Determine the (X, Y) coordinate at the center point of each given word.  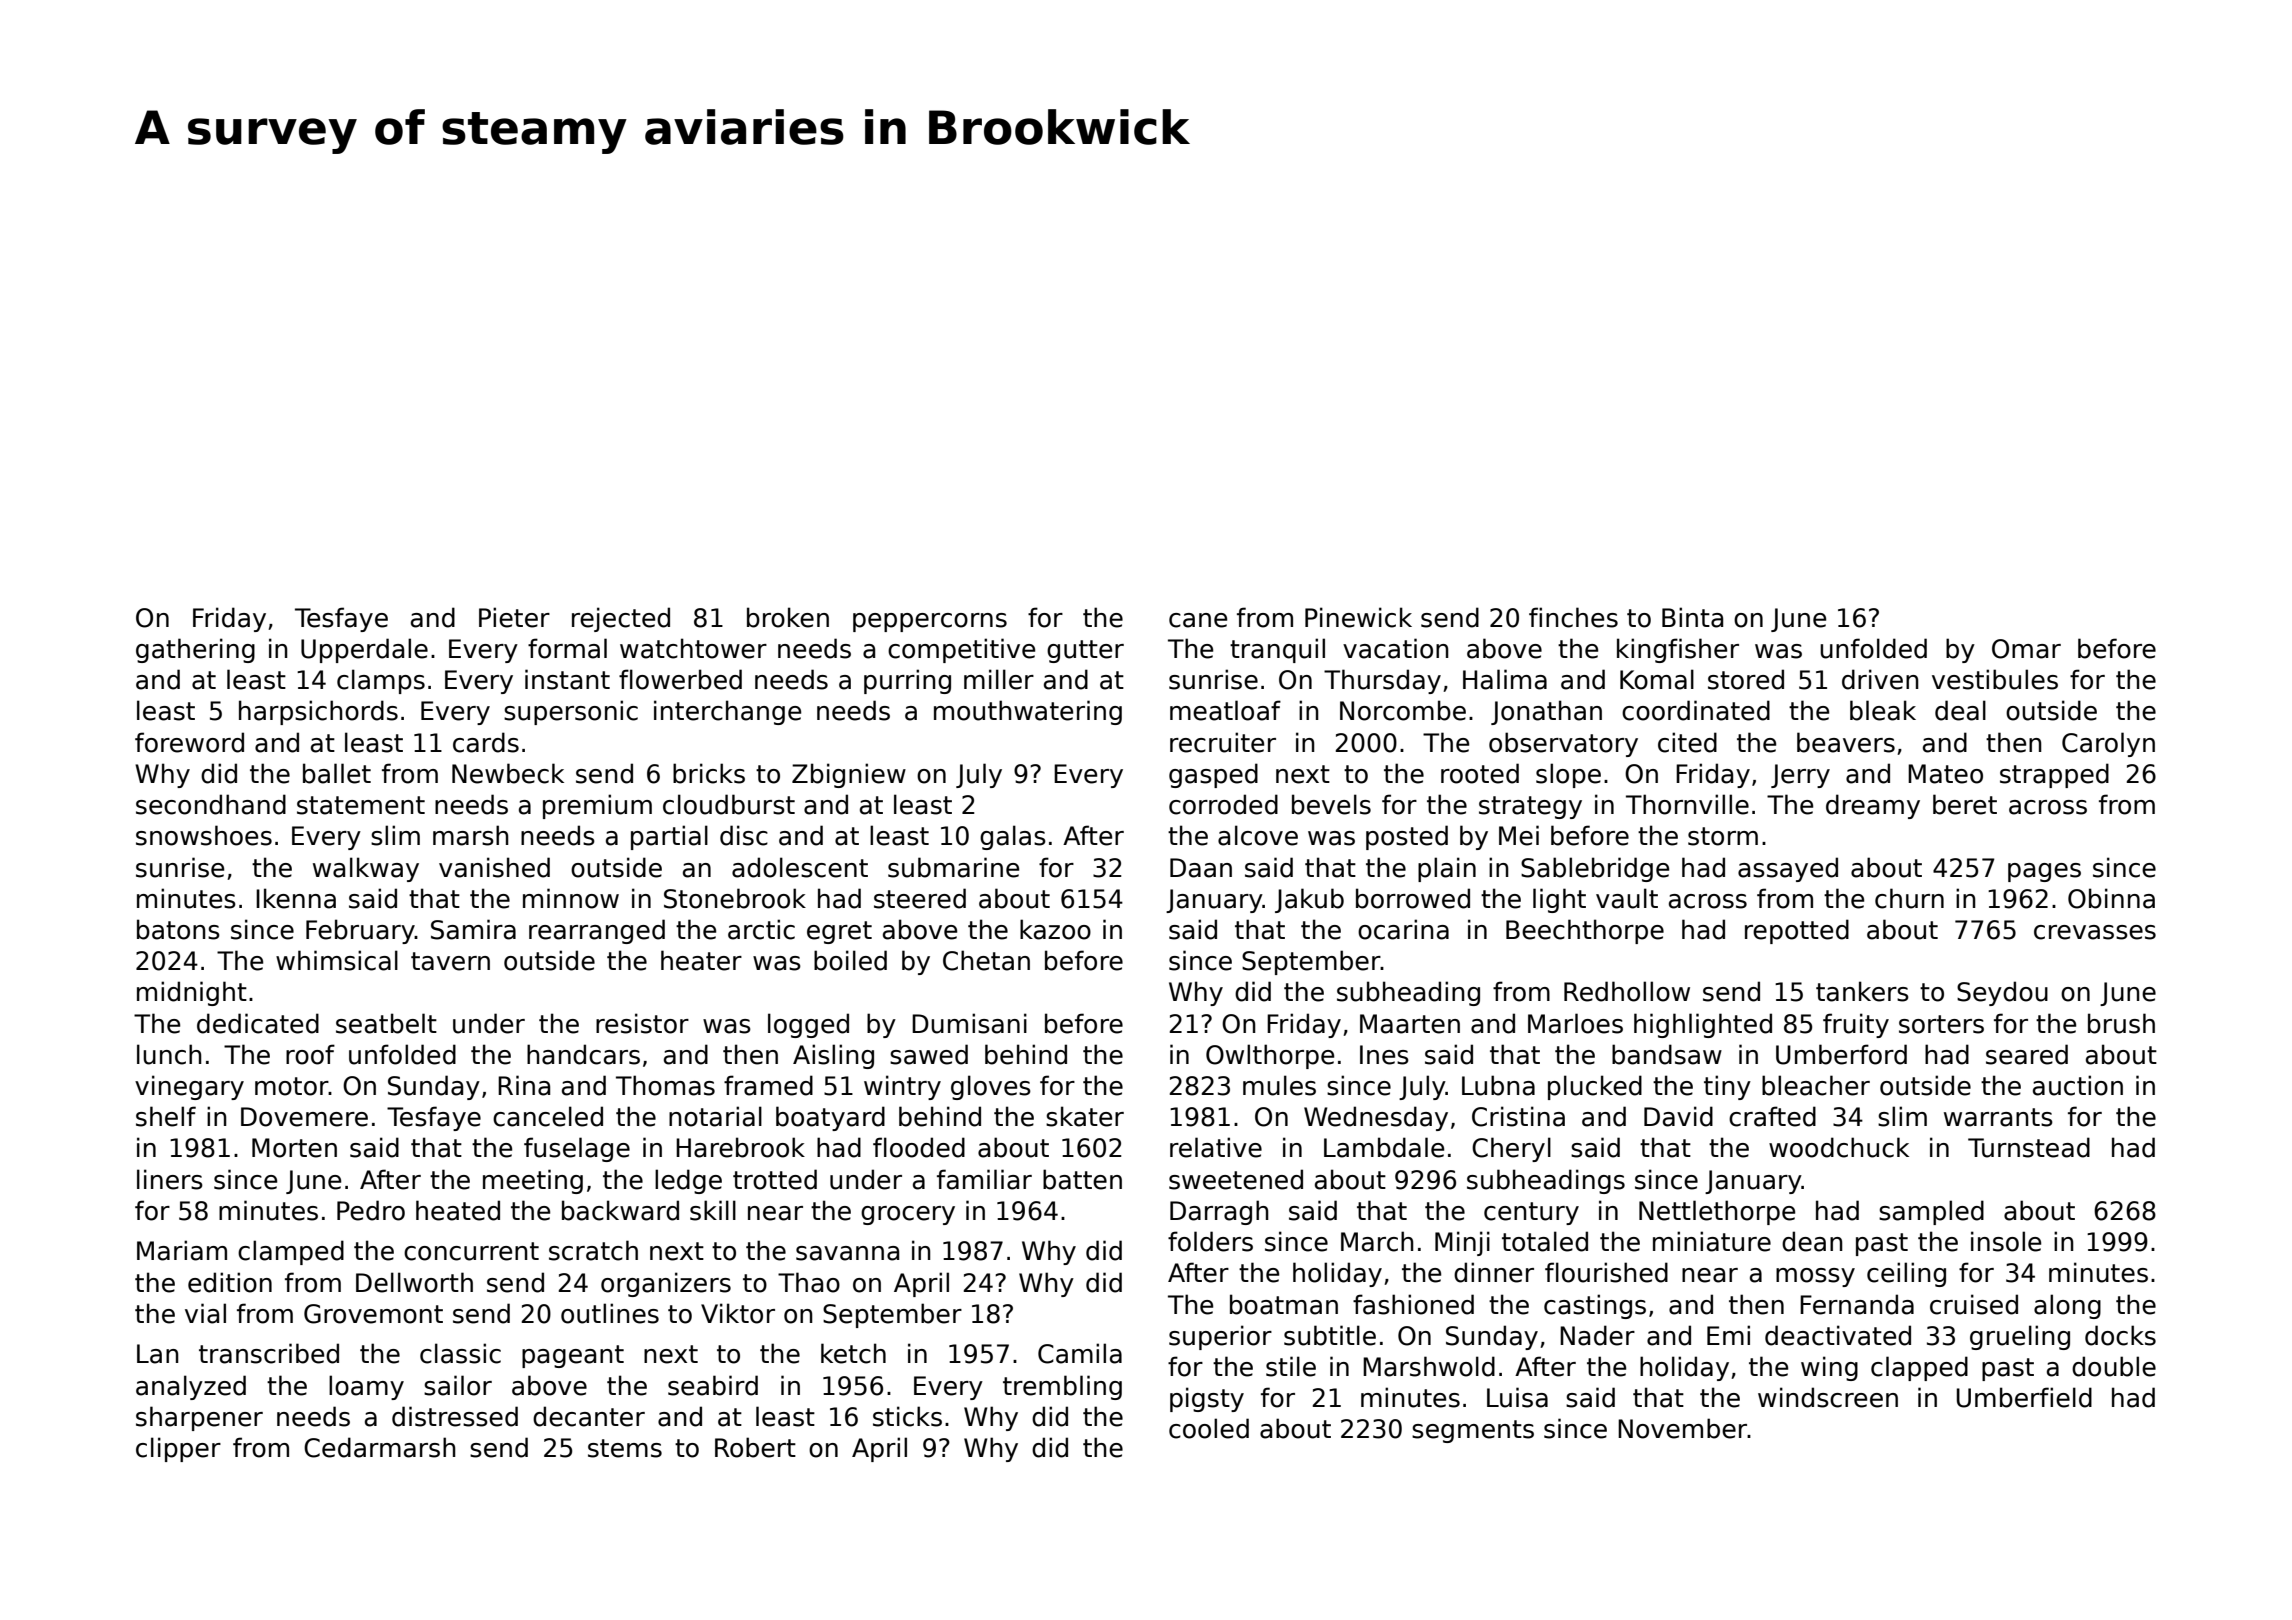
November (1683, 1428)
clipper (178, 1449)
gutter (1085, 651)
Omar (2026, 649)
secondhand (211, 804)
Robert (755, 1447)
